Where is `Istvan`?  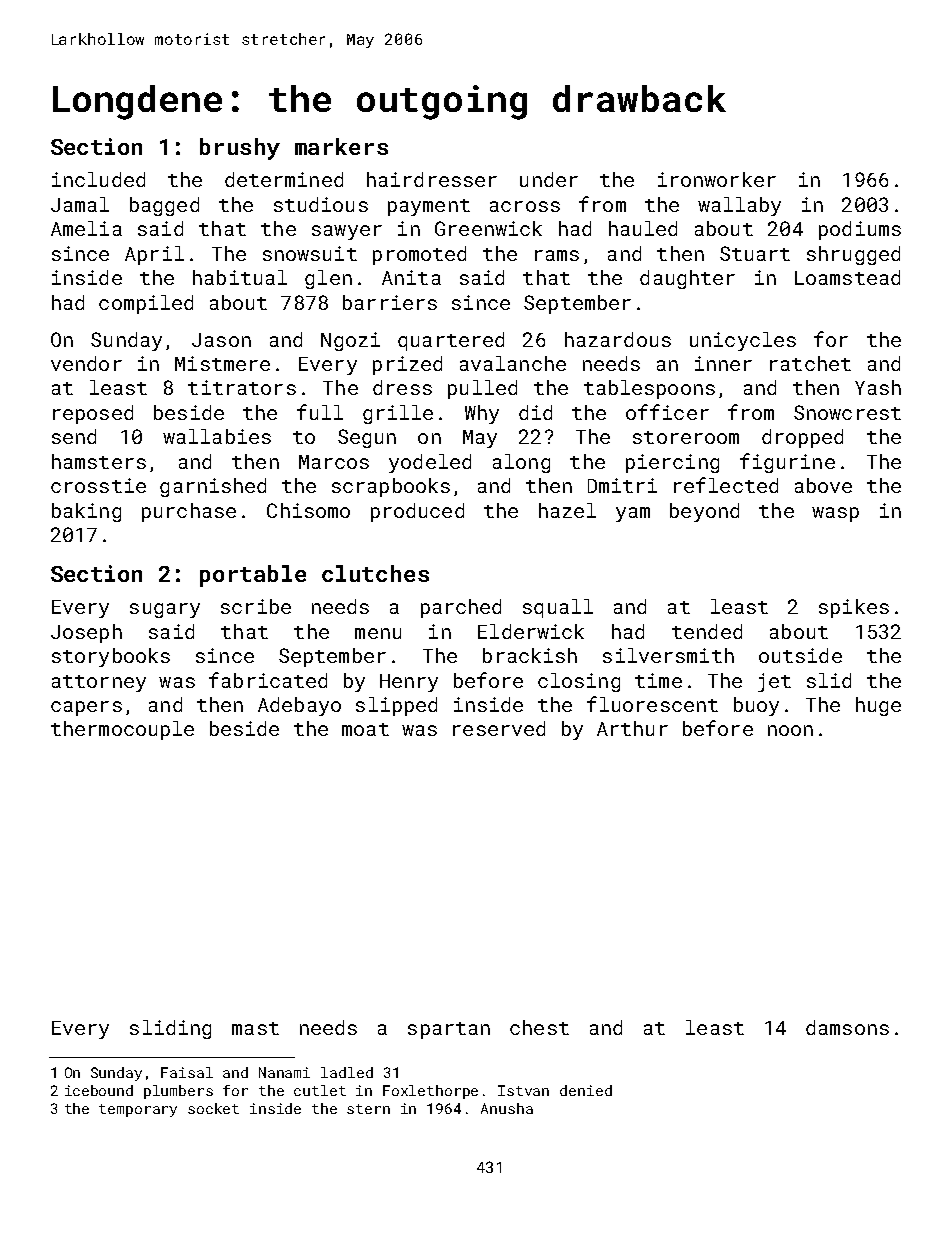
Istvan is located at coordinates (523, 1090).
